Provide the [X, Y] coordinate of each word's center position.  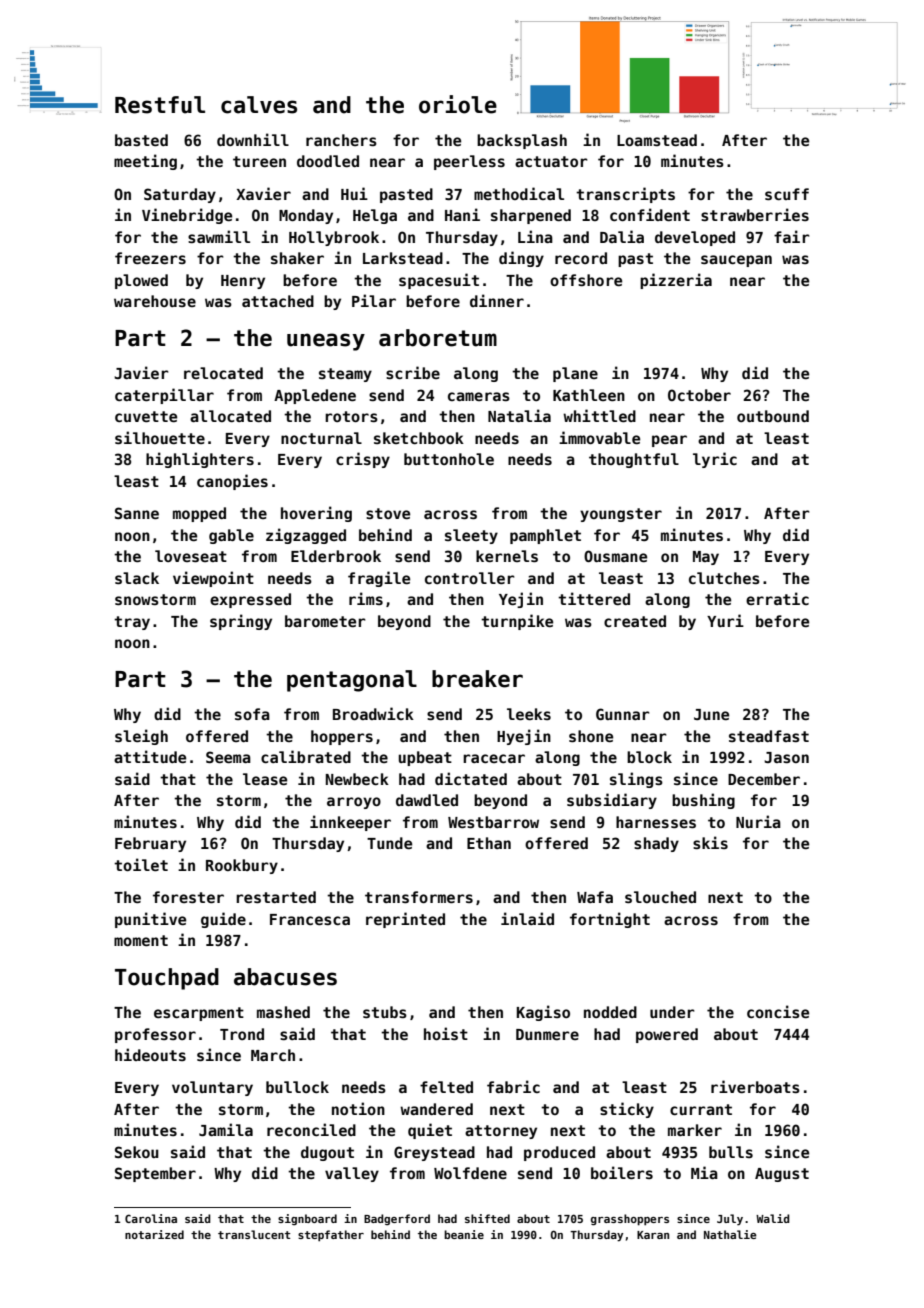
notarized [154, 1234]
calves [259, 105]
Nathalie [730, 1234]
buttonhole [449, 459]
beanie [464, 1234]
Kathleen [589, 395]
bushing [703, 801]
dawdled [427, 800]
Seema [228, 757]
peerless [469, 162]
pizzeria [676, 281]
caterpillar [164, 396]
